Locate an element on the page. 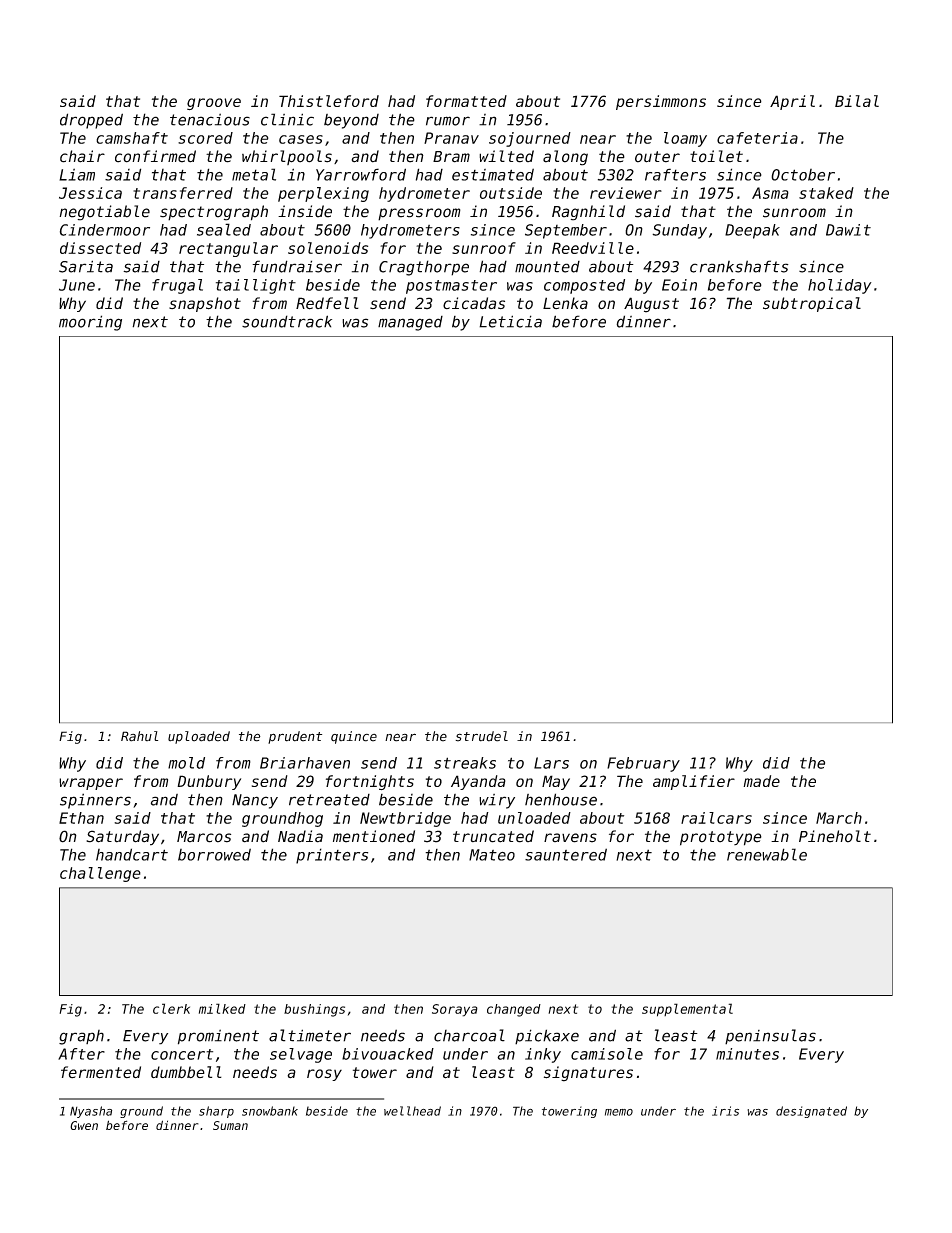 Image resolution: width=952 pixels, height=1233 pixels. soundtrack is located at coordinates (287, 321).
